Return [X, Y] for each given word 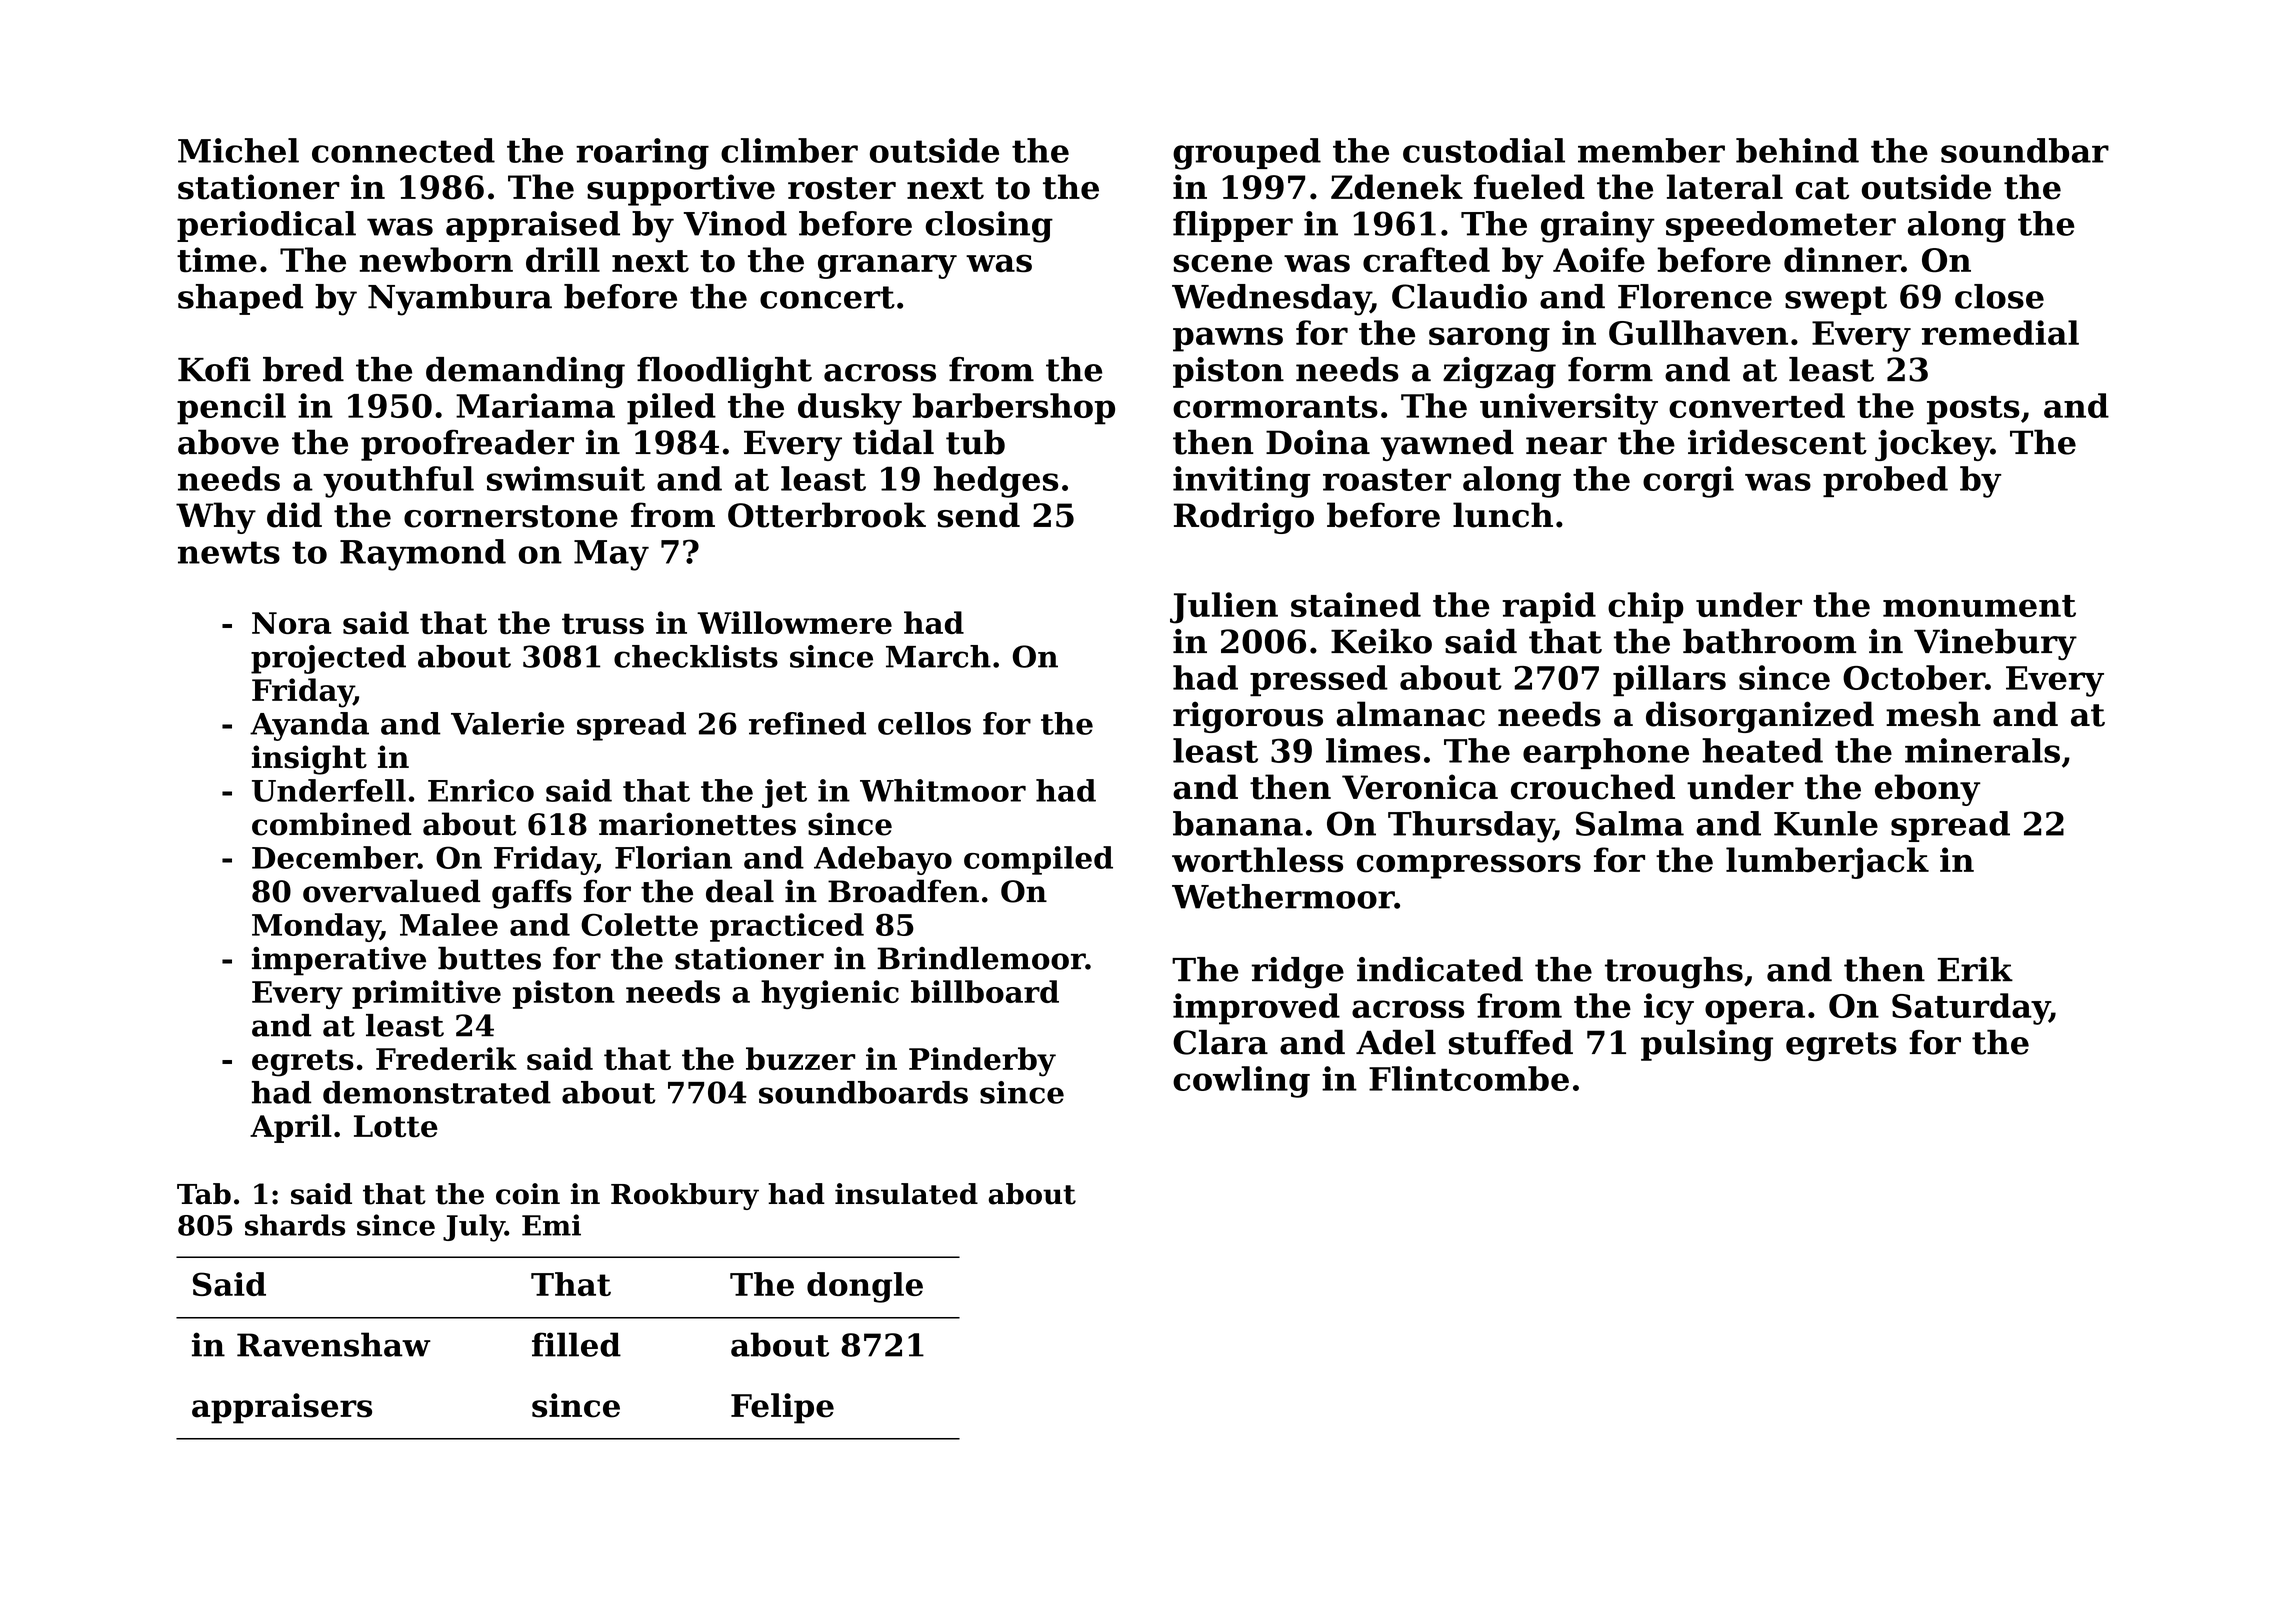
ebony [1928, 790]
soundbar [2025, 150]
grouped [1247, 154]
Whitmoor [943, 790]
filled [576, 1344]
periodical [266, 226]
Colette [639, 924]
